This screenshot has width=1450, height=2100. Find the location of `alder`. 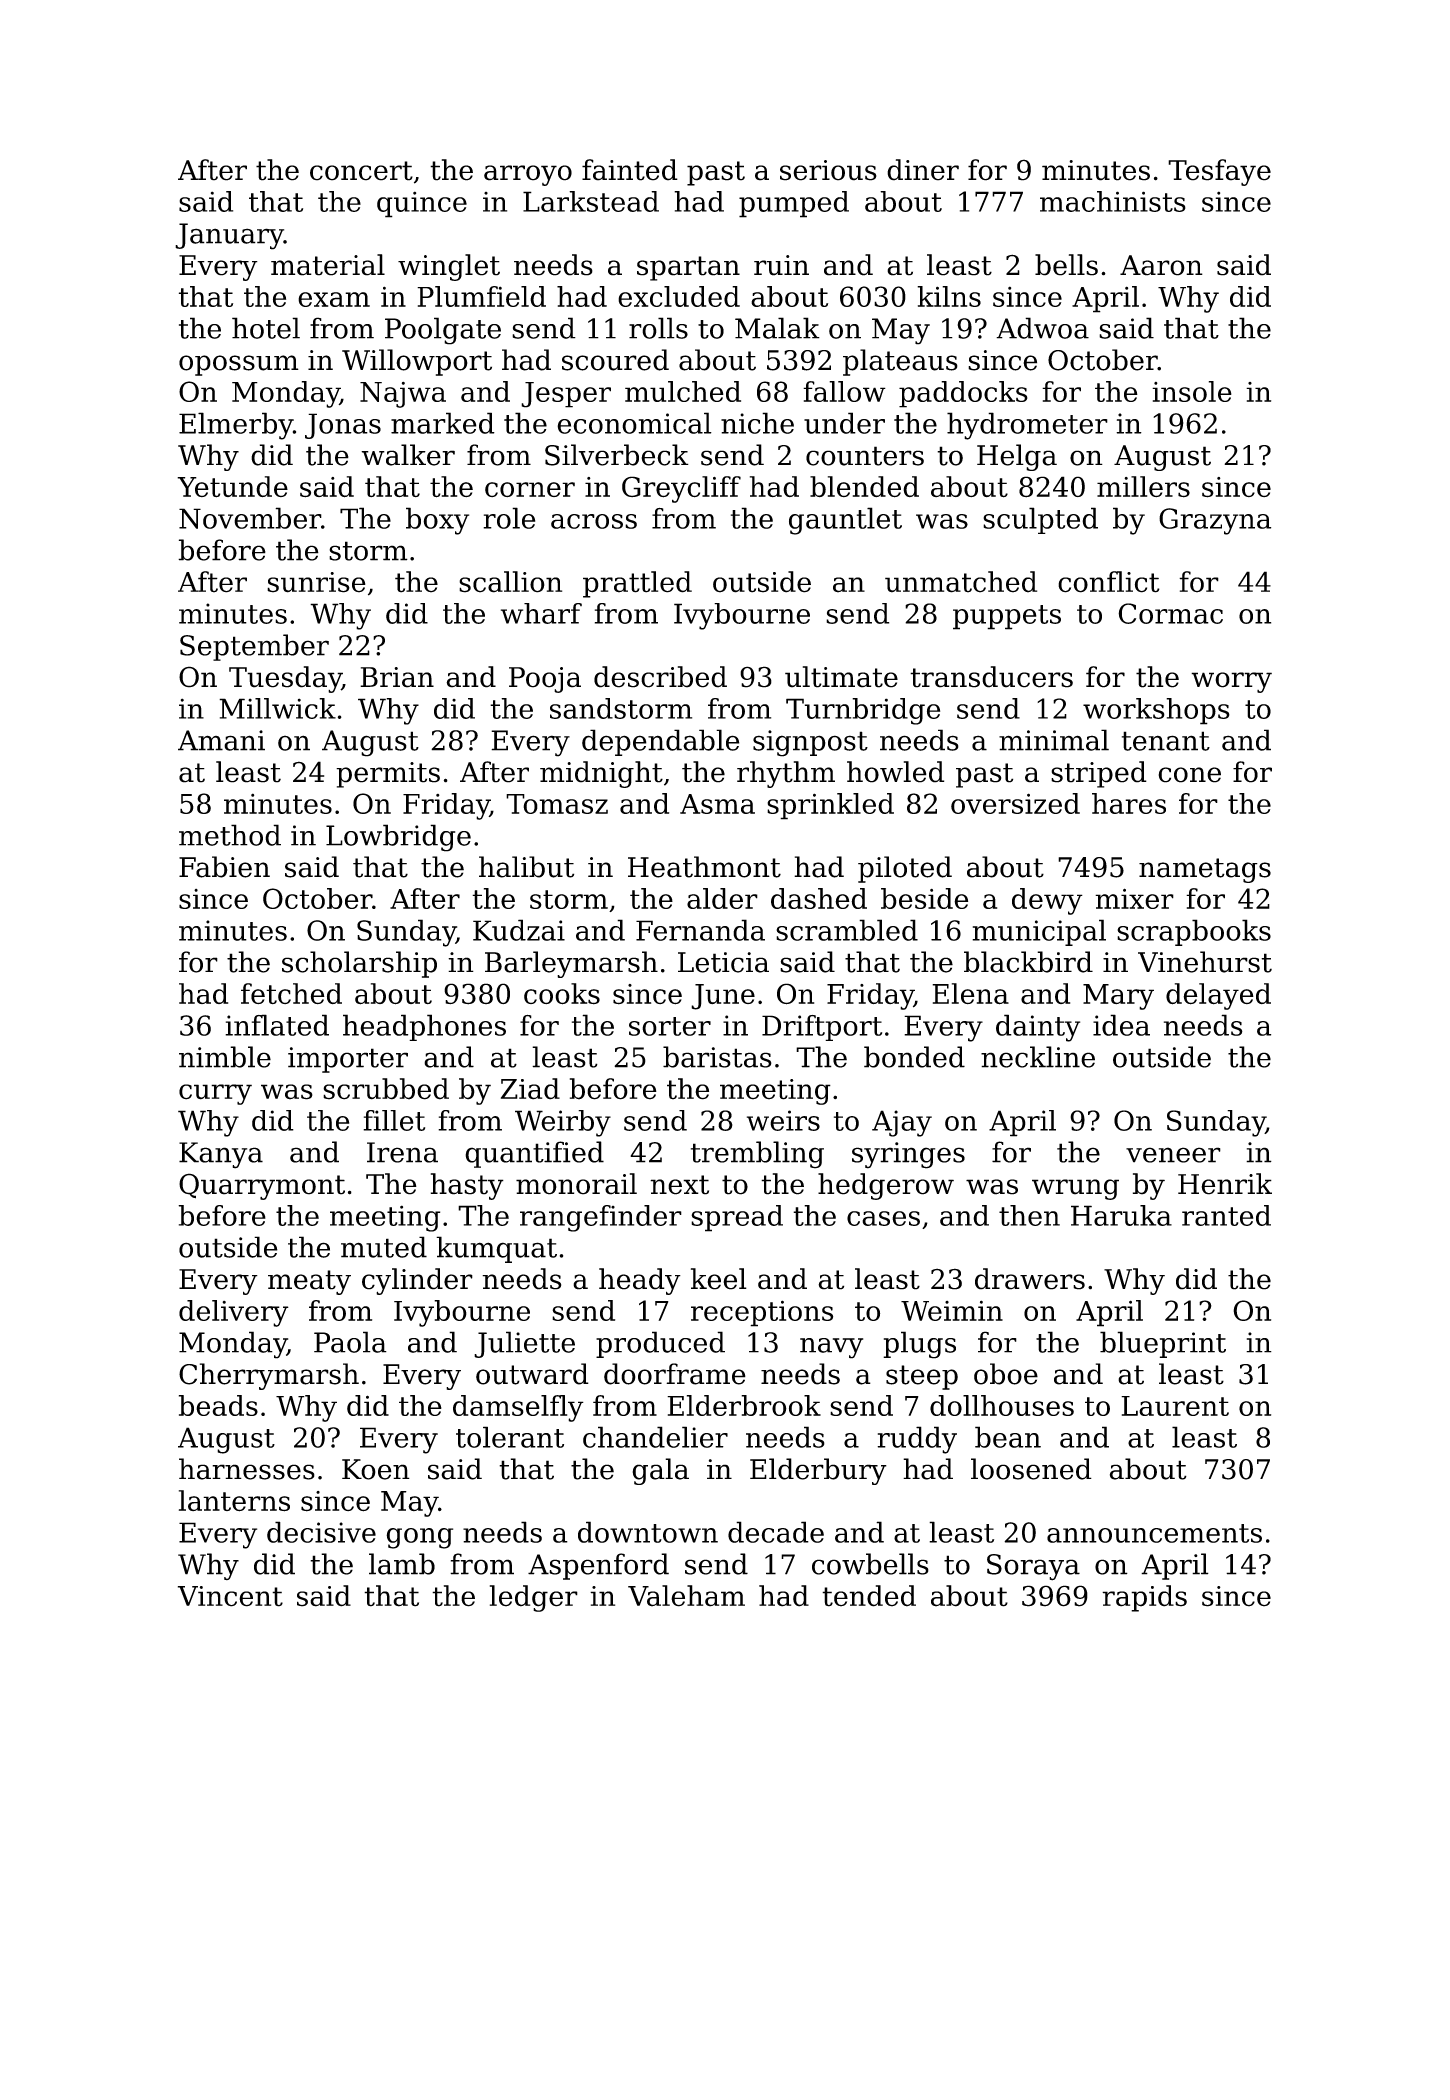

alder is located at coordinates (722, 898).
